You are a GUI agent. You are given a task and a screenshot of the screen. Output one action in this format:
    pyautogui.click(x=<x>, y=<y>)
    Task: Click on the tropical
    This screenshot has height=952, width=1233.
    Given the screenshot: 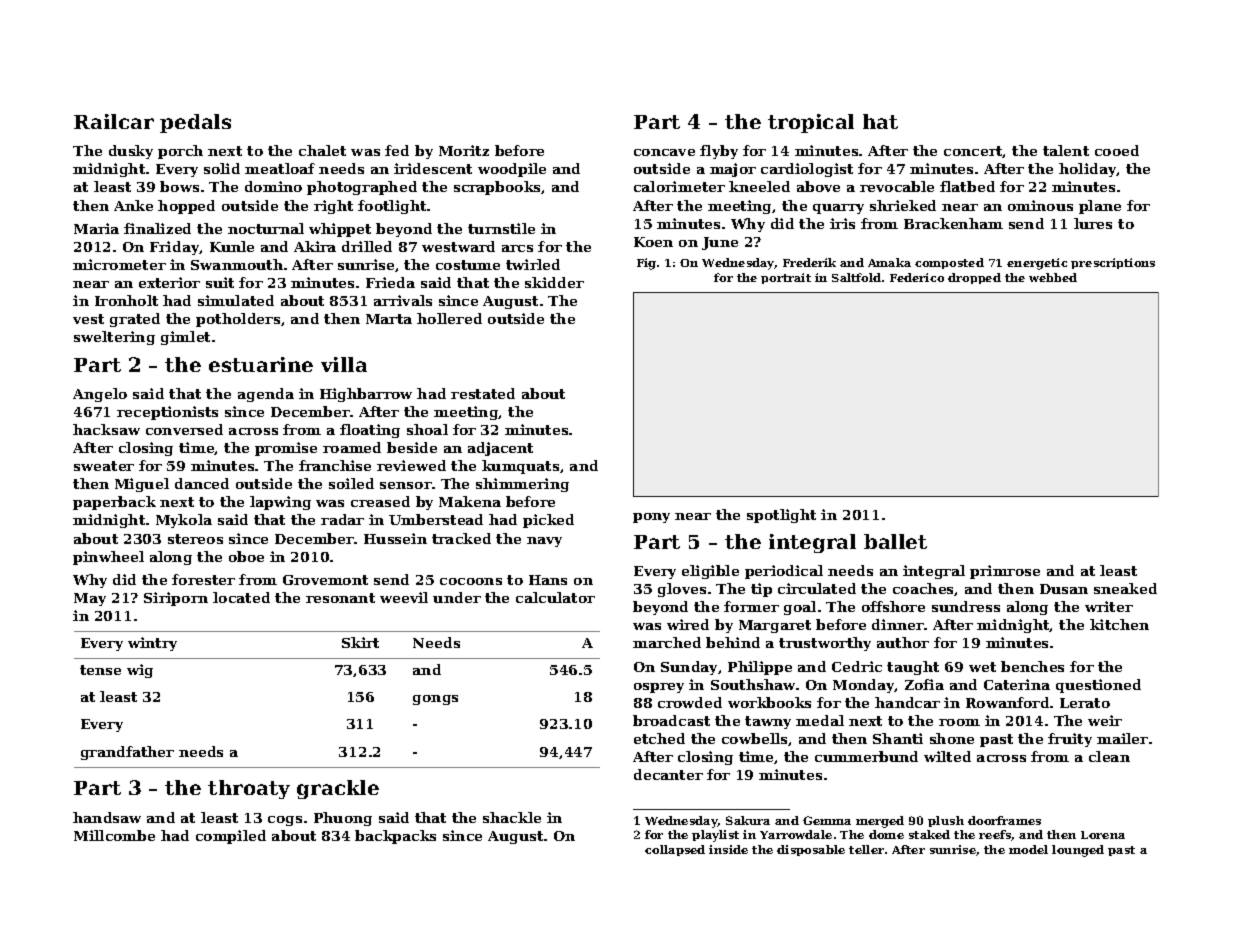 What is the action you would take?
    pyautogui.click(x=811, y=123)
